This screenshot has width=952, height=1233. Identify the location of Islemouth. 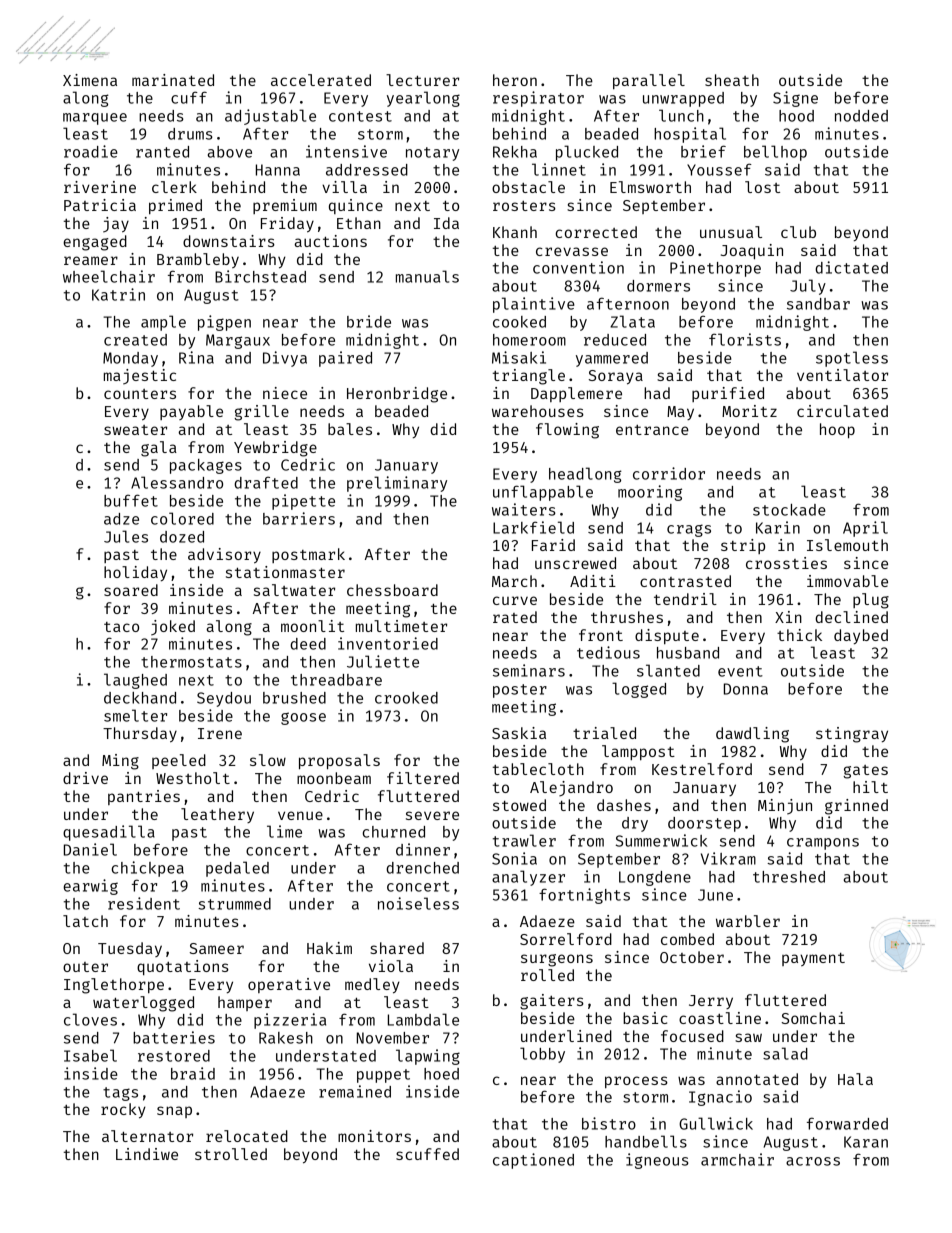
(847, 545).
